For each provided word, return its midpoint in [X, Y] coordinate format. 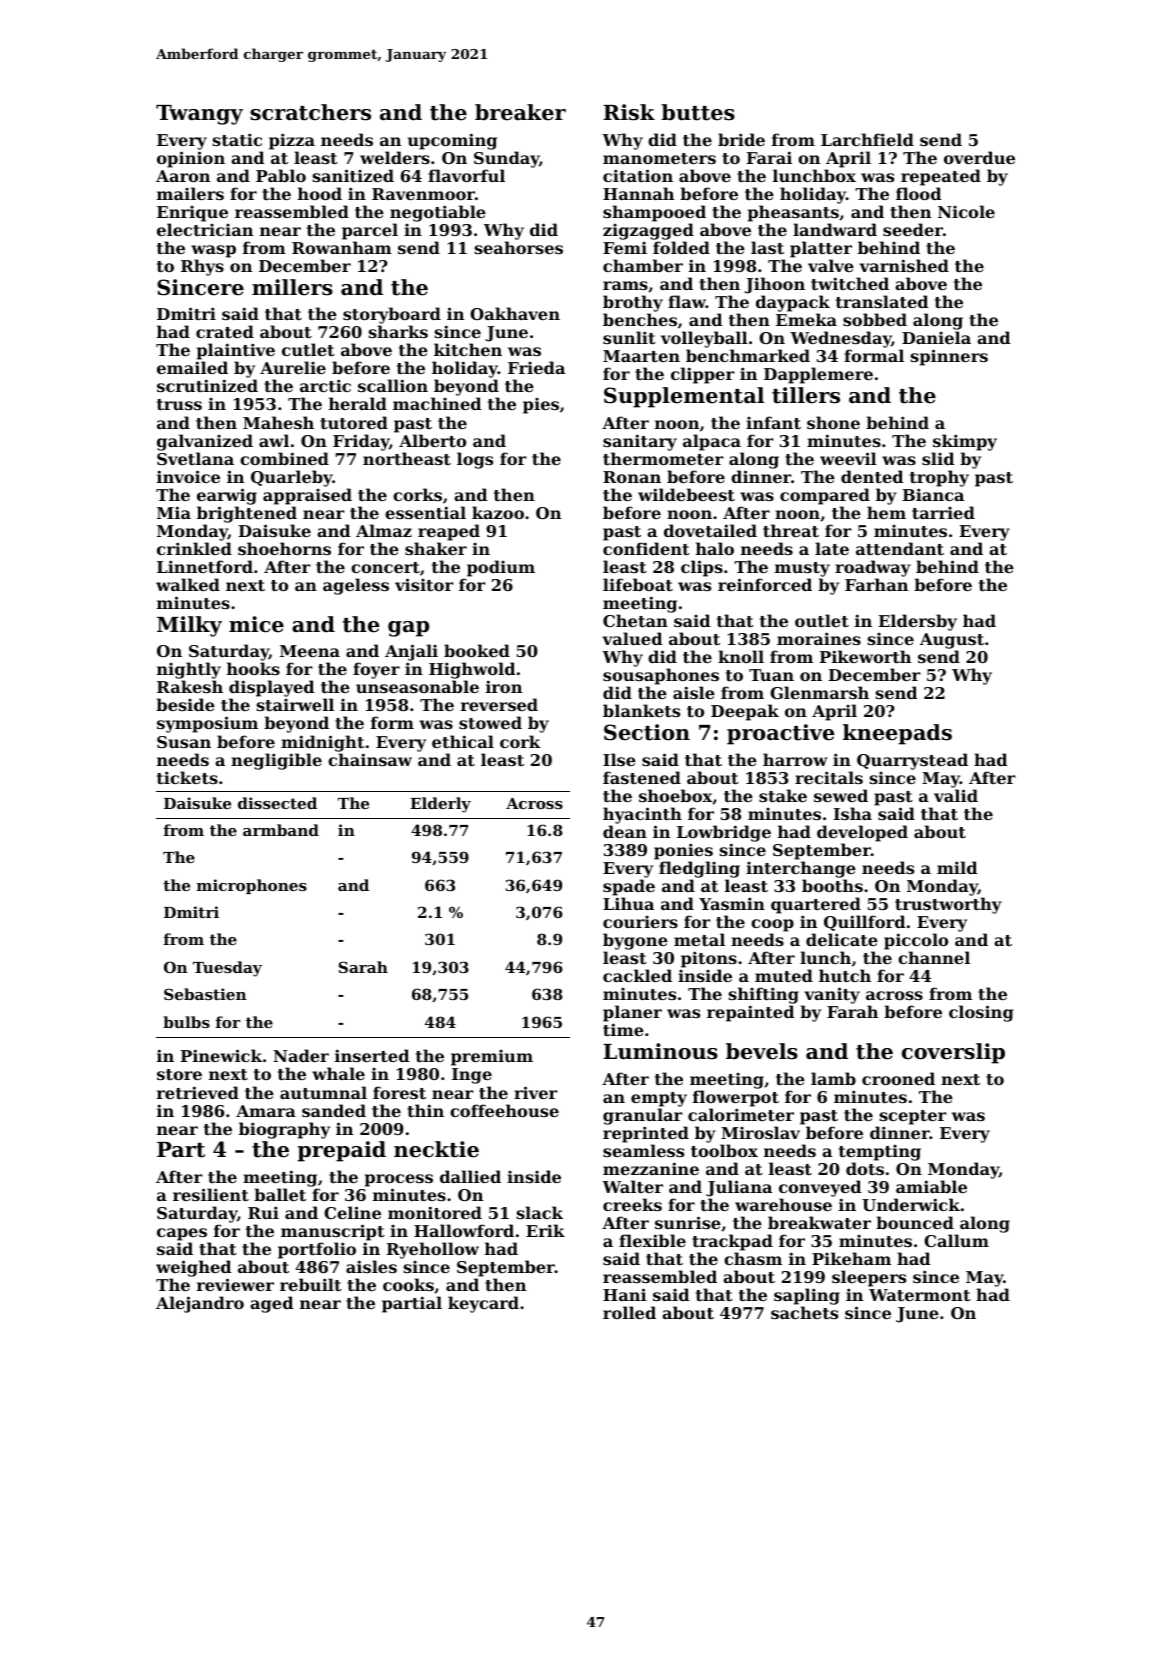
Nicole [966, 211]
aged [271, 1304]
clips [702, 568]
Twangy [199, 115]
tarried [943, 512]
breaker [520, 112]
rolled [629, 1312]
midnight [323, 743]
